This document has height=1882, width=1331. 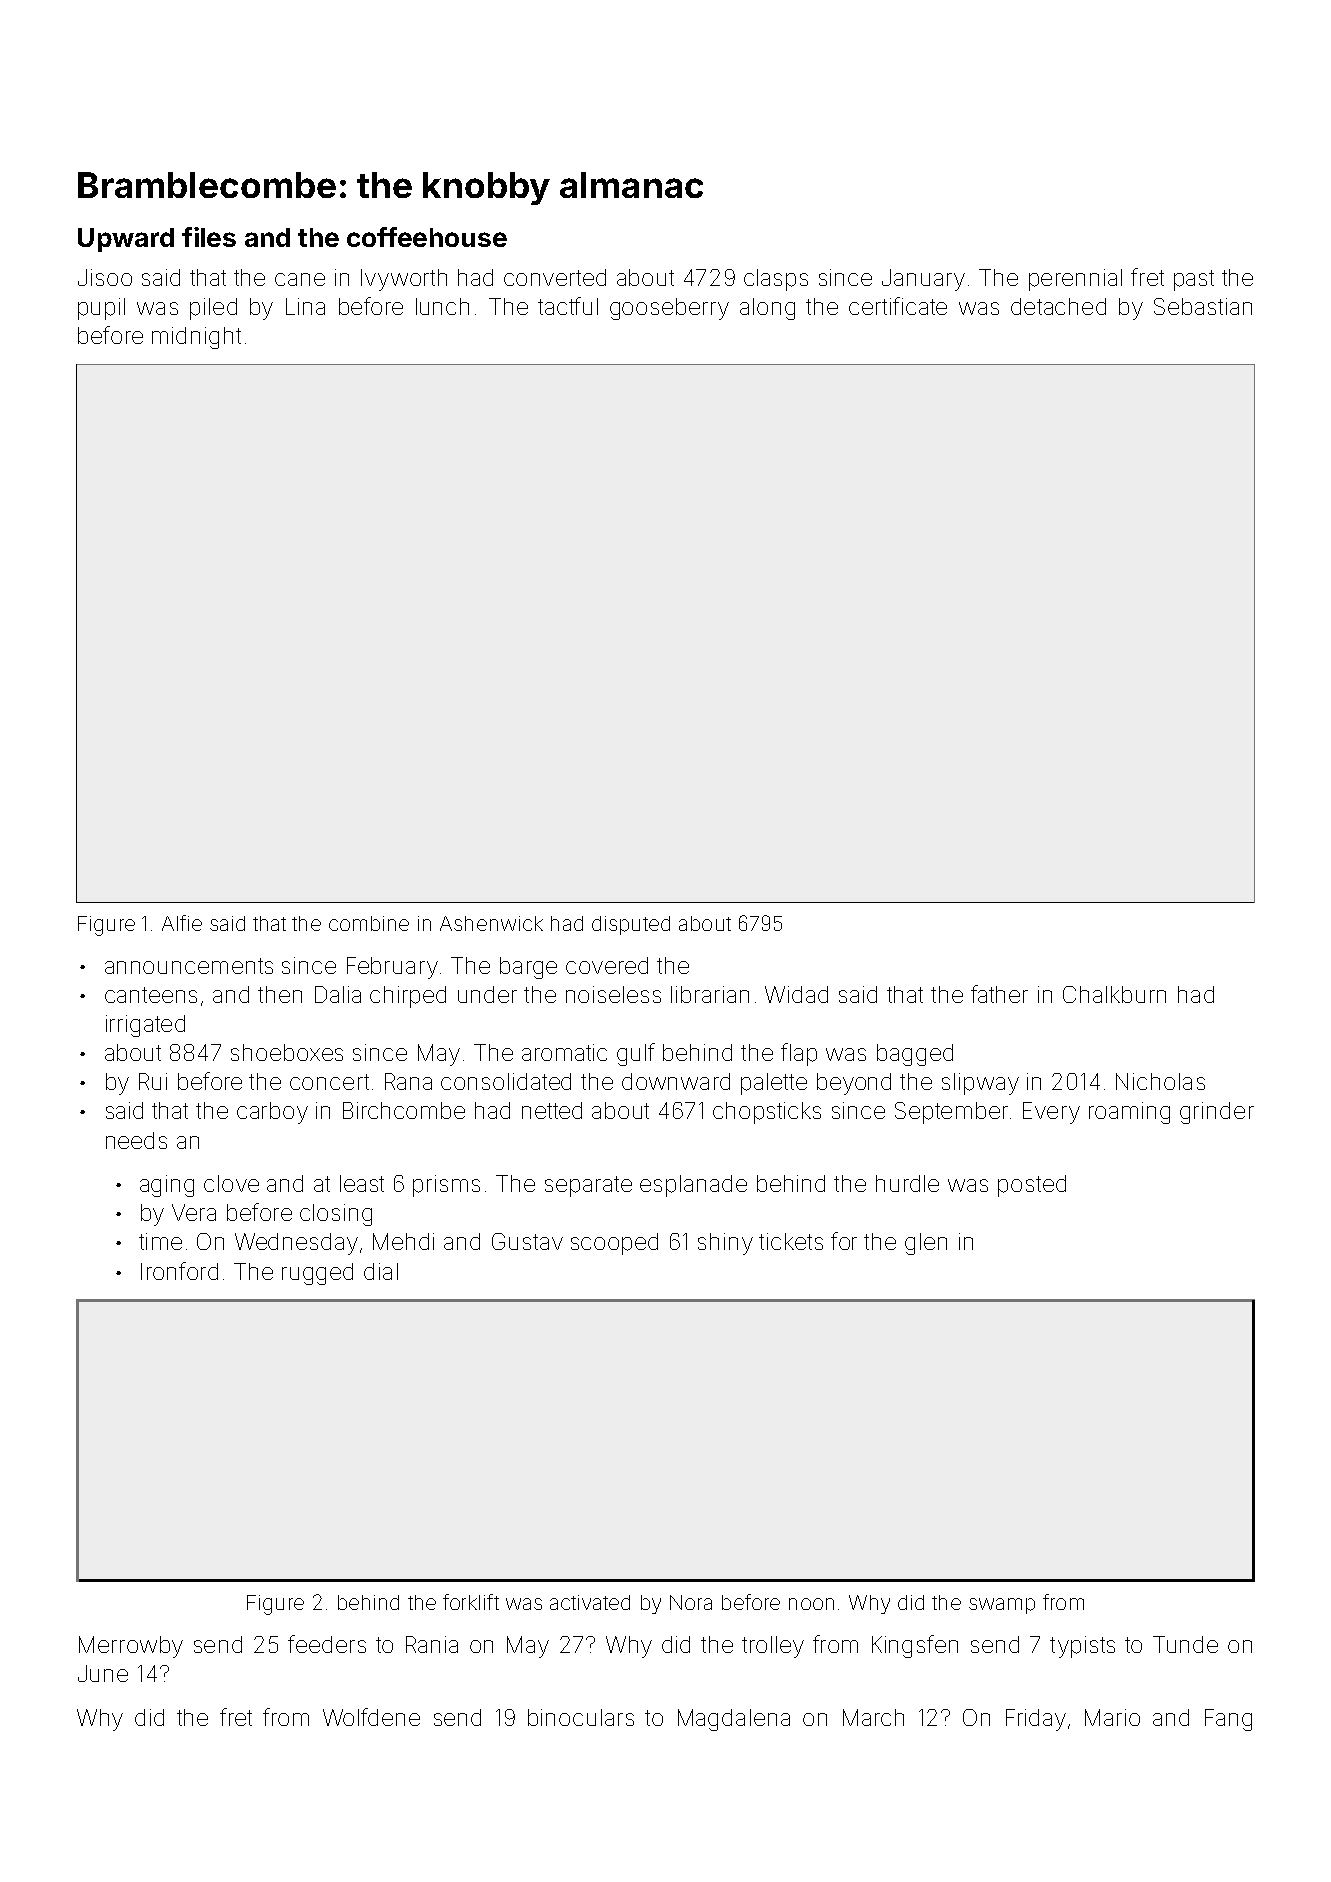 I want to click on clasps, so click(x=776, y=280).
